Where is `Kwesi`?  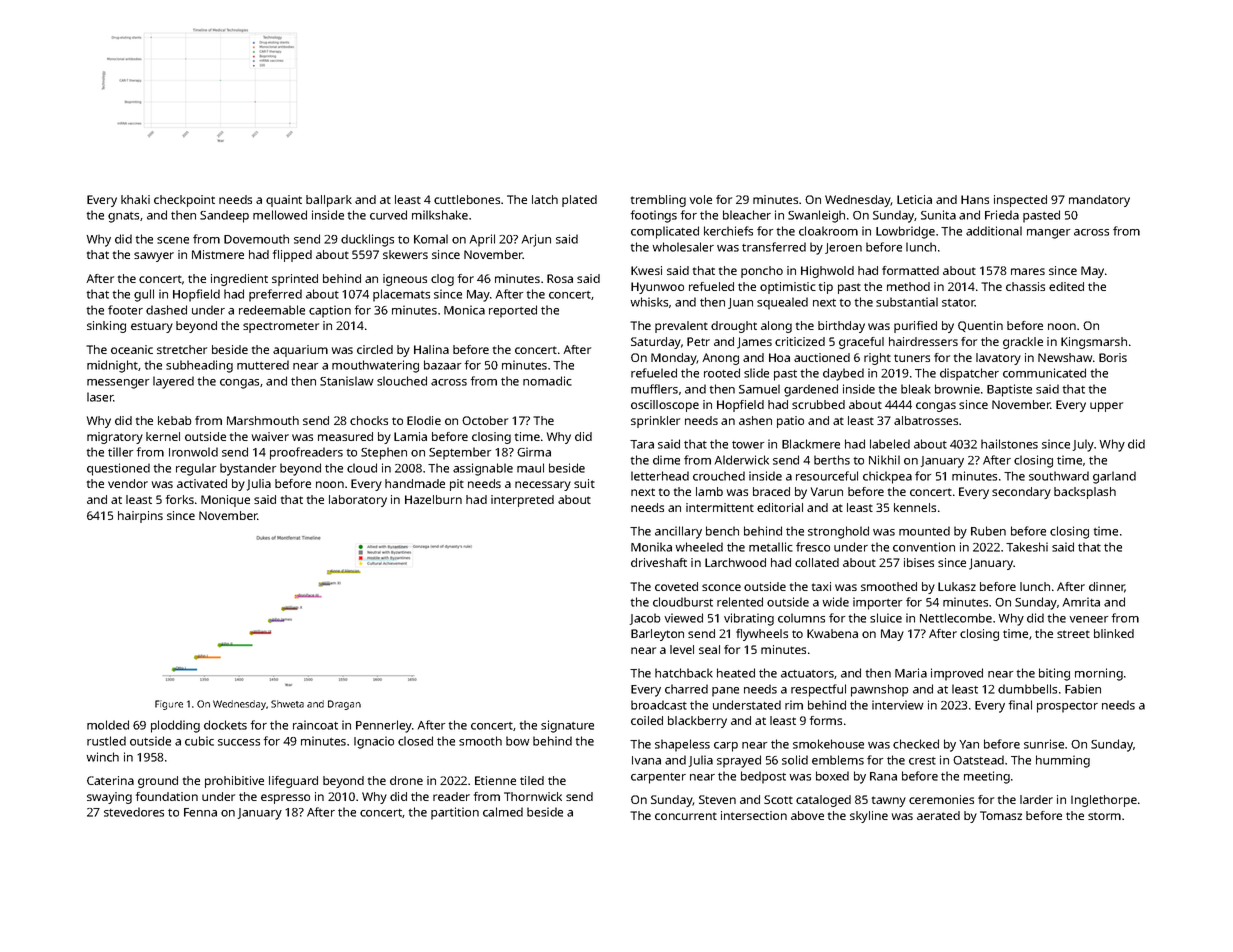 Kwesi is located at coordinates (646, 270).
